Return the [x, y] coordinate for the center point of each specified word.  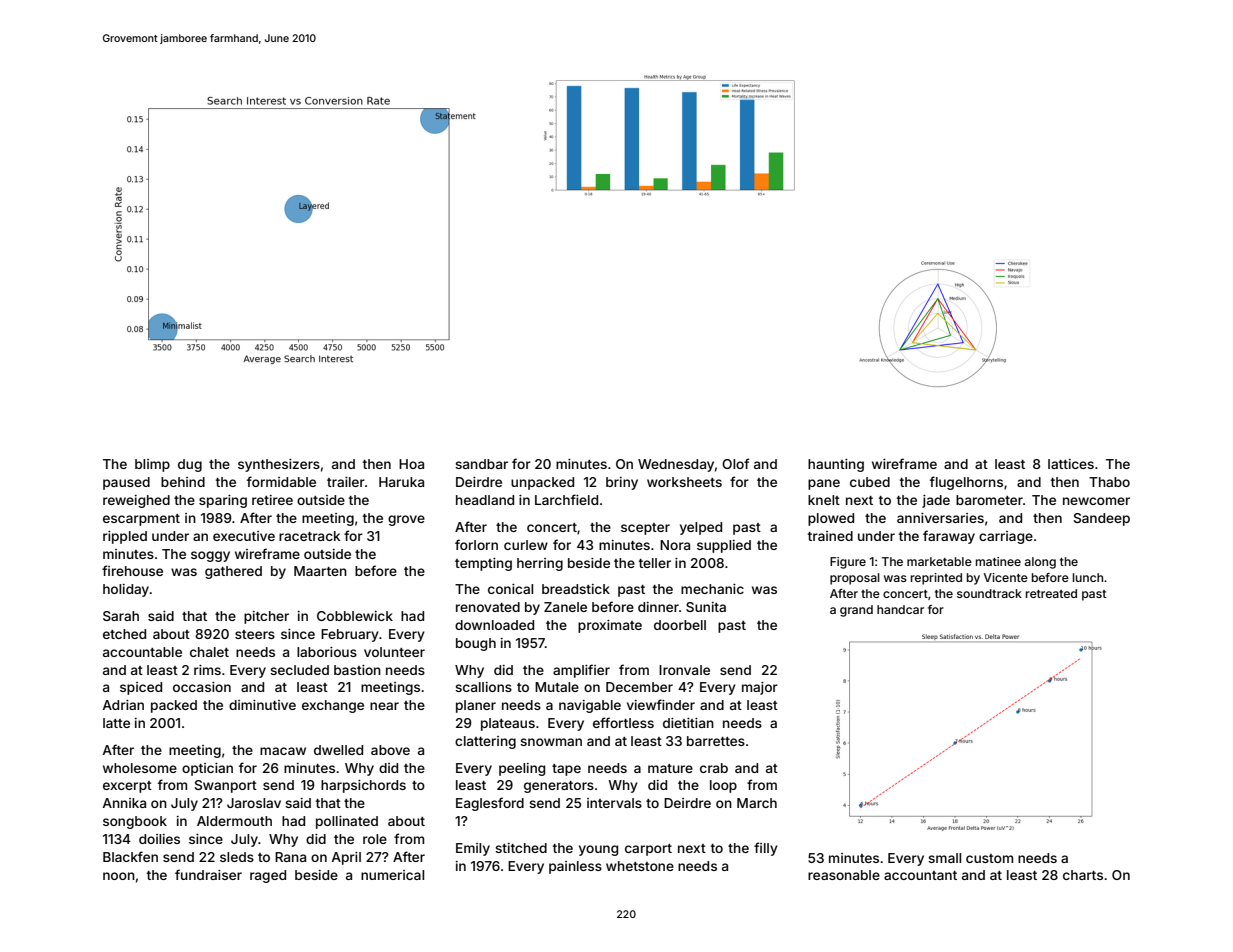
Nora [675, 545]
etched [124, 634]
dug [190, 465]
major [760, 688]
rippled [125, 537]
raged [268, 876]
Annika [124, 803]
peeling [522, 769]
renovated [488, 607]
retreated [1051, 593]
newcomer [1096, 501]
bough [476, 644]
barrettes [716, 741]
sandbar [481, 464]
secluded [299, 670]
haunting [836, 465]
